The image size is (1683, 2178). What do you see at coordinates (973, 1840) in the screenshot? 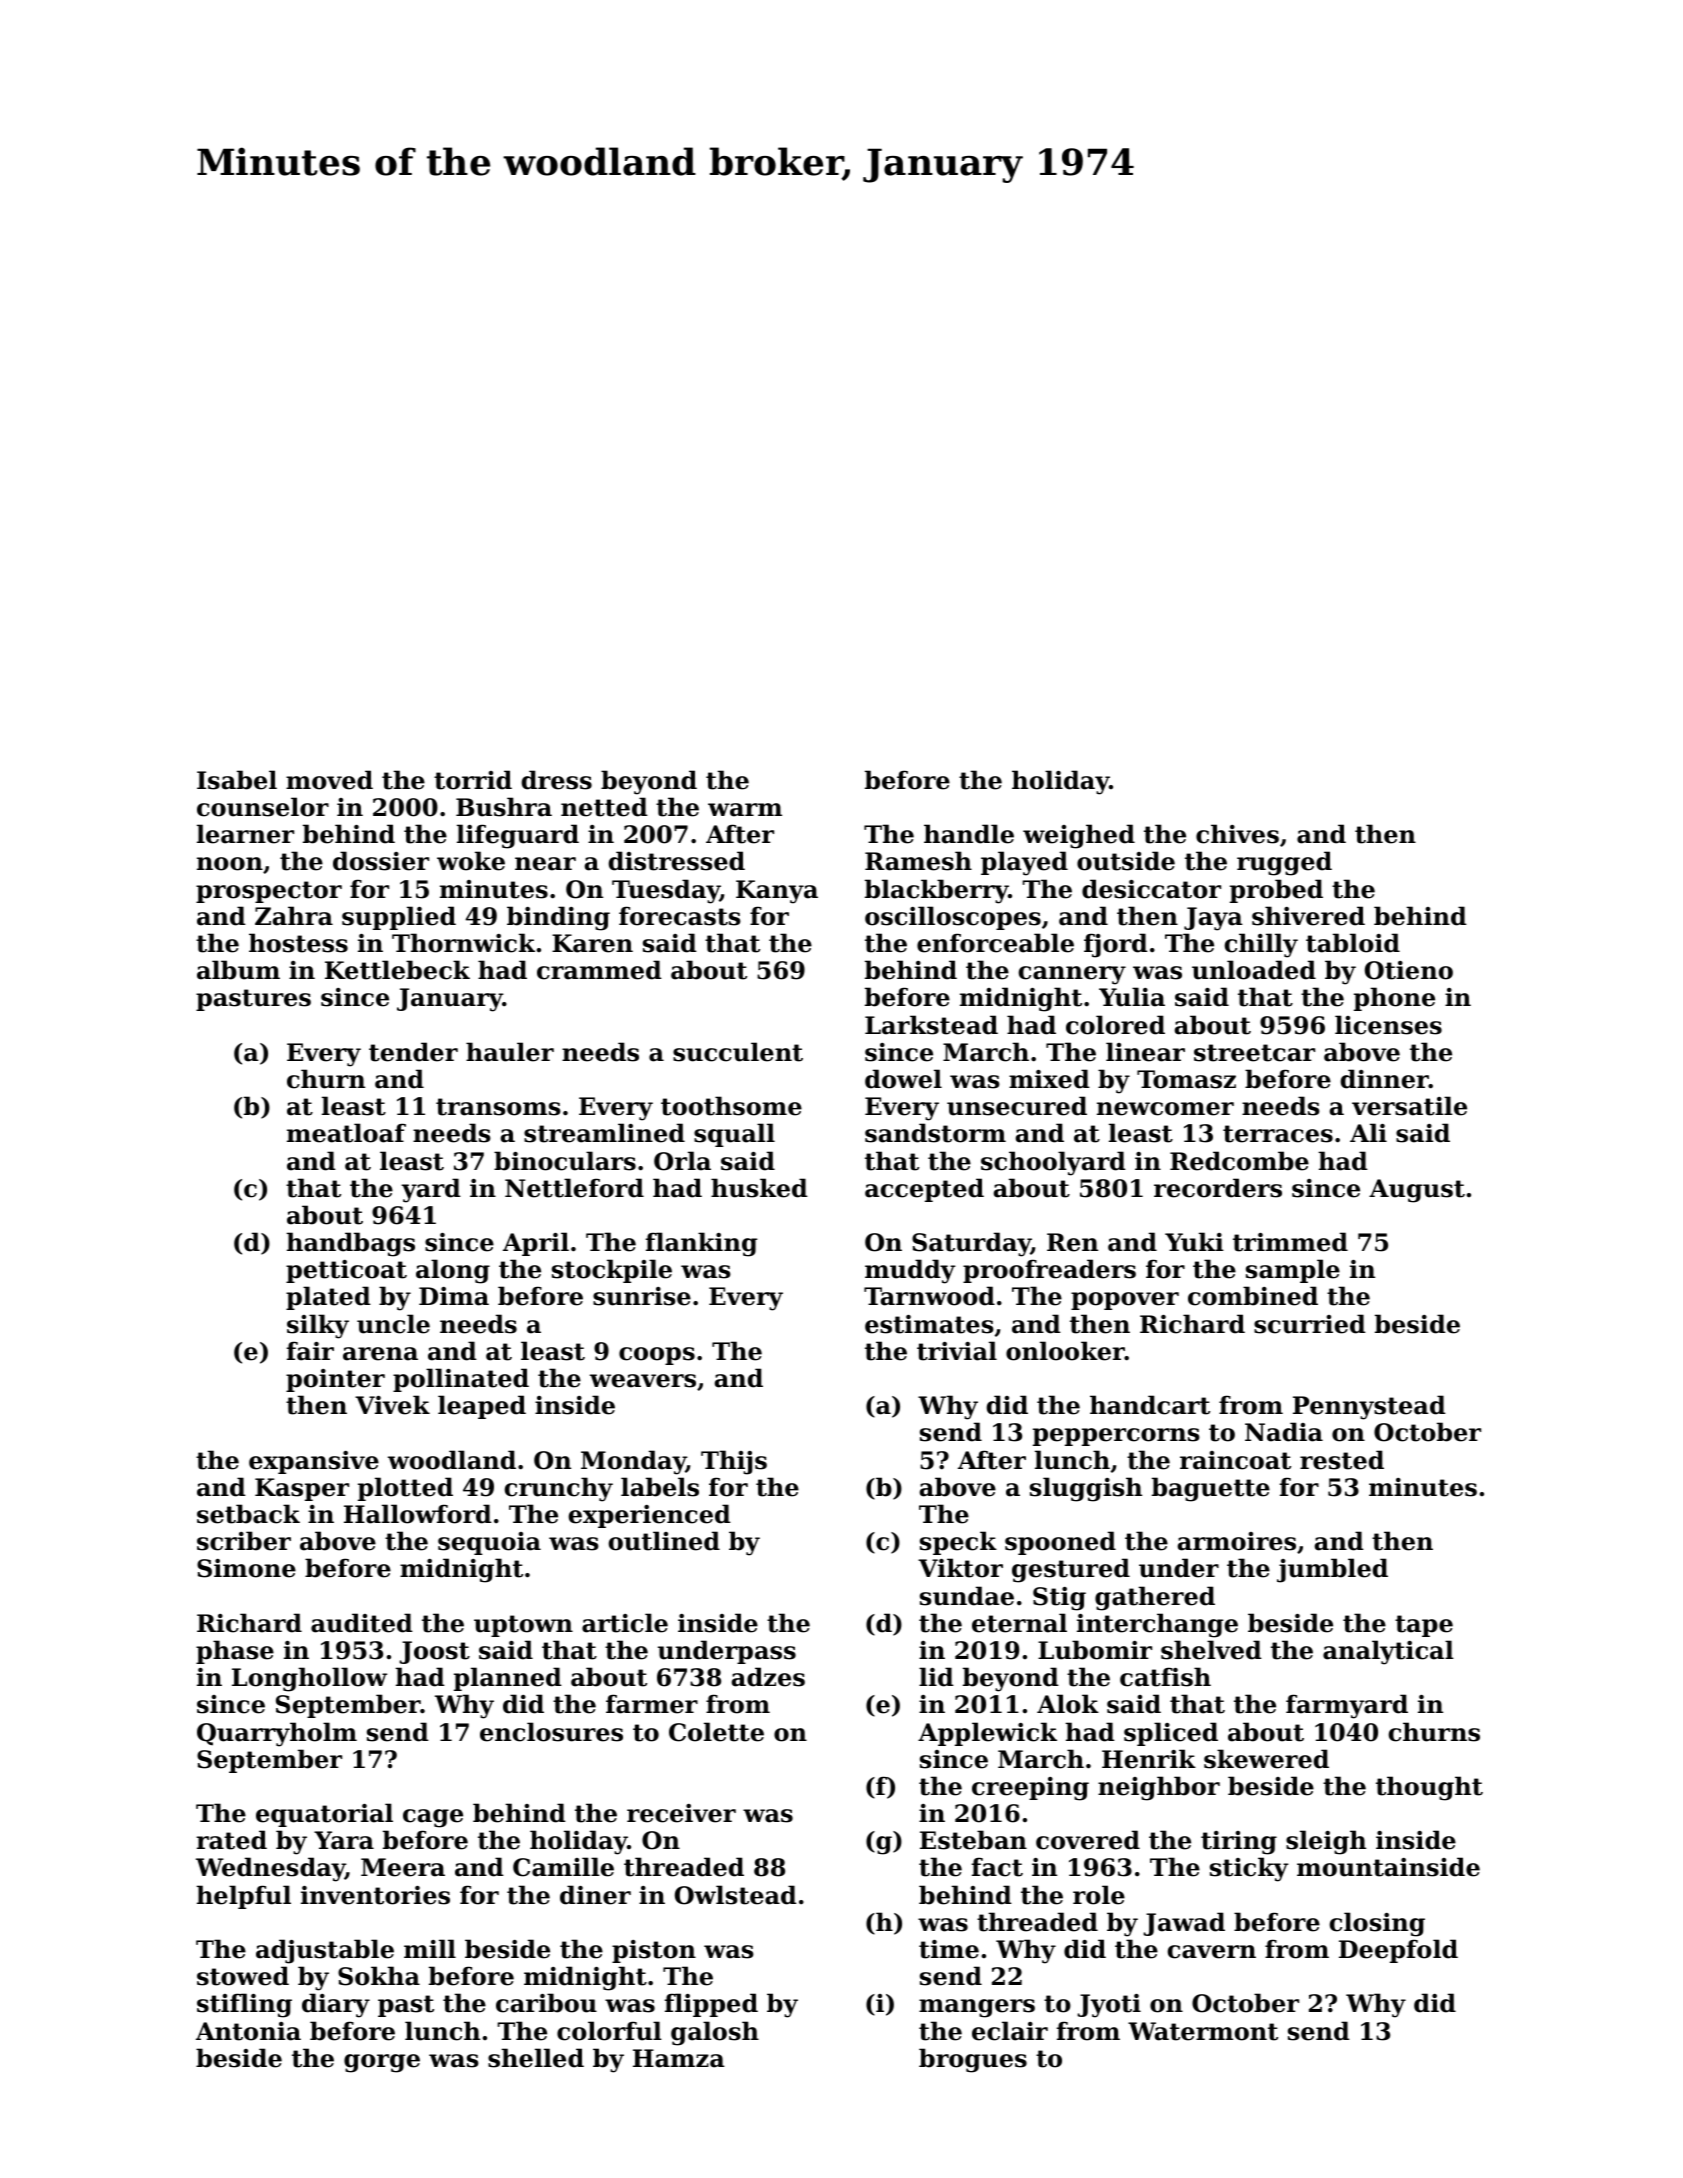
I see `Esteban` at bounding box center [973, 1840].
